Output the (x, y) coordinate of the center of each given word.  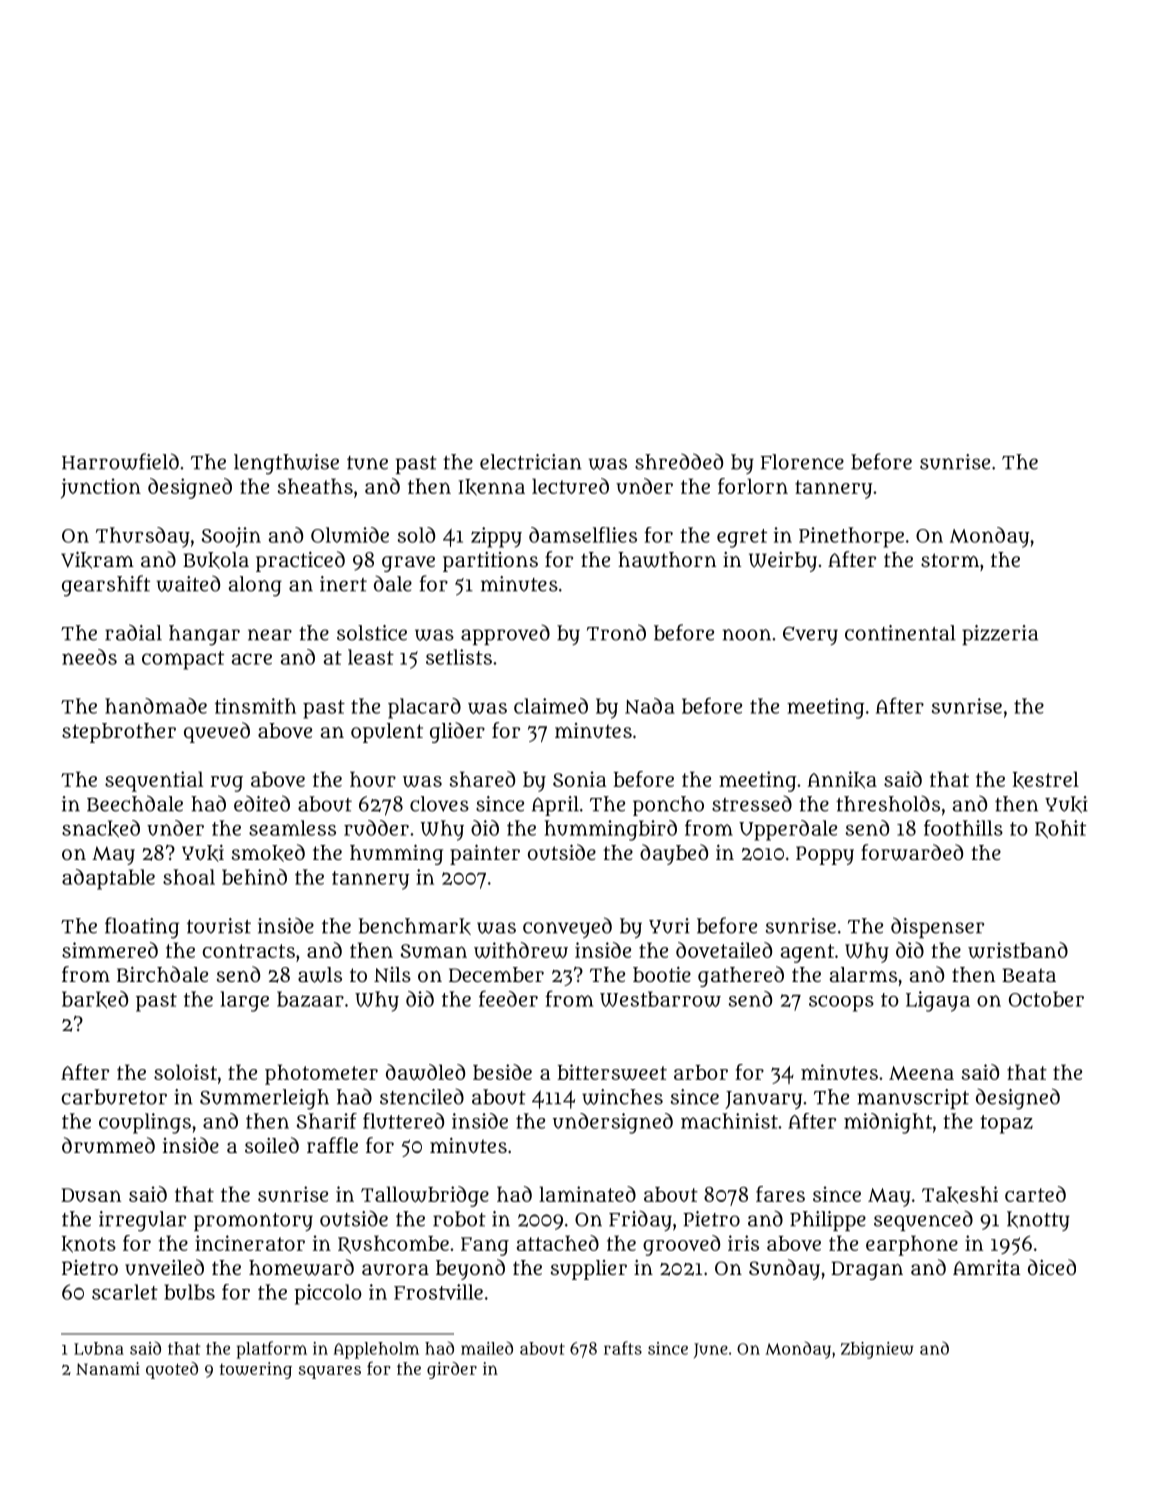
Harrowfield (120, 461)
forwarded (912, 852)
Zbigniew (877, 1350)
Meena (921, 1073)
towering (255, 1370)
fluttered (403, 1121)
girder (452, 1370)
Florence (802, 462)
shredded (679, 461)
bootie (662, 974)
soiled (272, 1145)
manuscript (913, 1099)
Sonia (579, 779)
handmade (156, 706)
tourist (219, 926)
